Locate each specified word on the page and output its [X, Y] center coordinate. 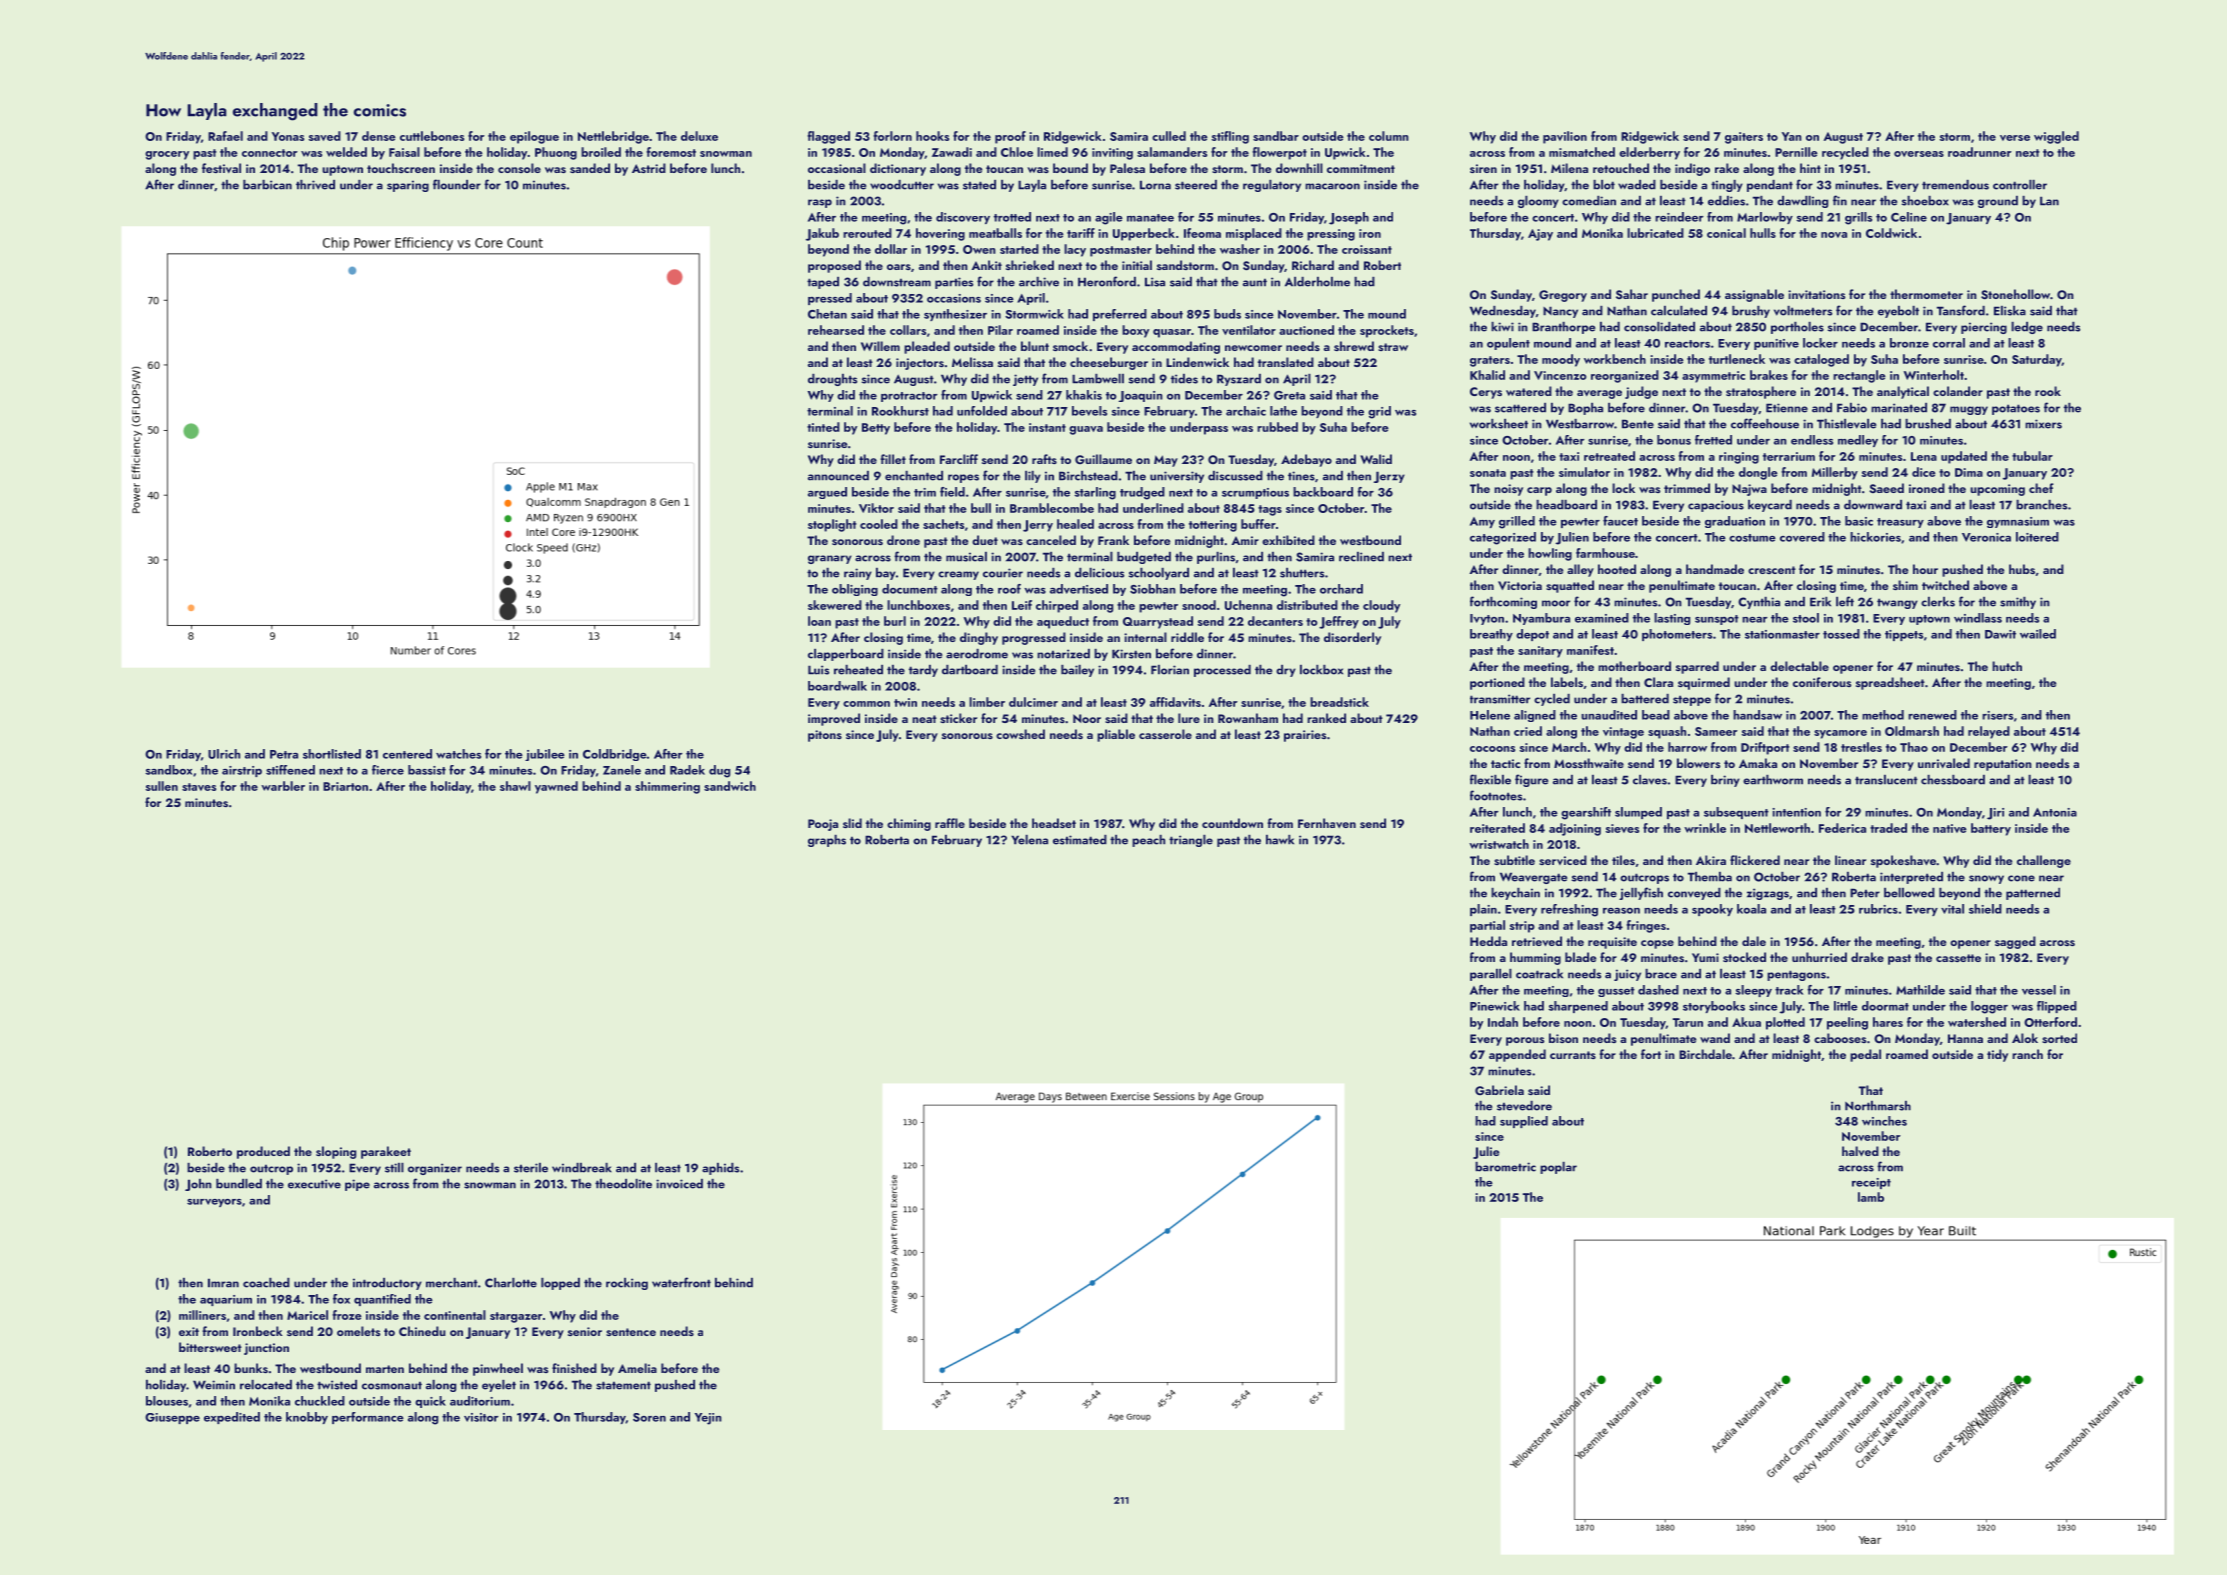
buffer [1258, 524]
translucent [1886, 780]
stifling [1230, 137]
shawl [515, 786]
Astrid [649, 168]
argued [827, 493]
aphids [720, 1169]
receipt [1871, 1183]
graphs [827, 841]
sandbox [169, 770]
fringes [1646, 926]
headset [1054, 823]
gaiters [1744, 138]
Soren [649, 1417]
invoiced [679, 1184]
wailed [2038, 634]
